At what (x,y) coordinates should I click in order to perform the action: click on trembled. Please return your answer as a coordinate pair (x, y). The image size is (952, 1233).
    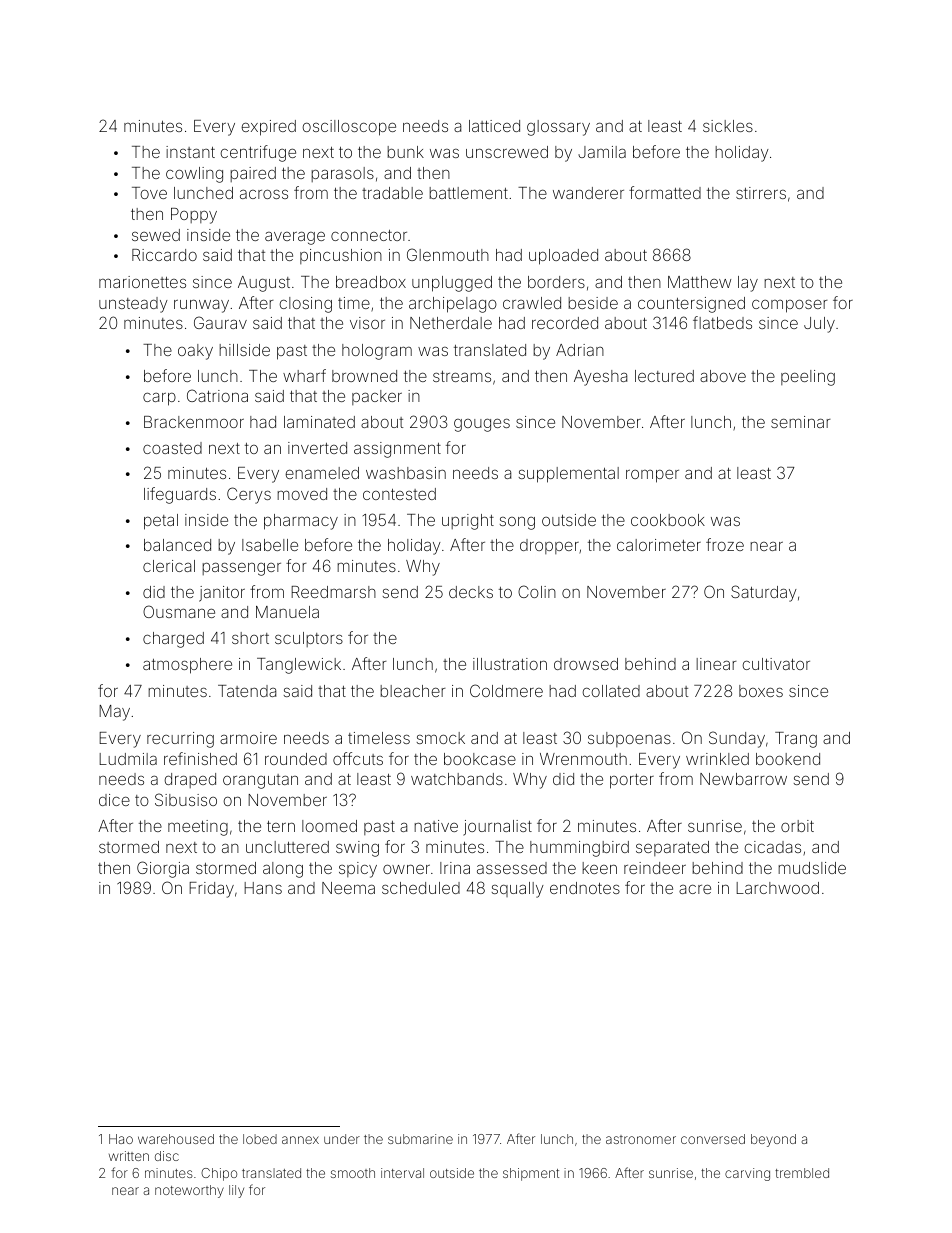
    Looking at the image, I should click on (802, 1173).
